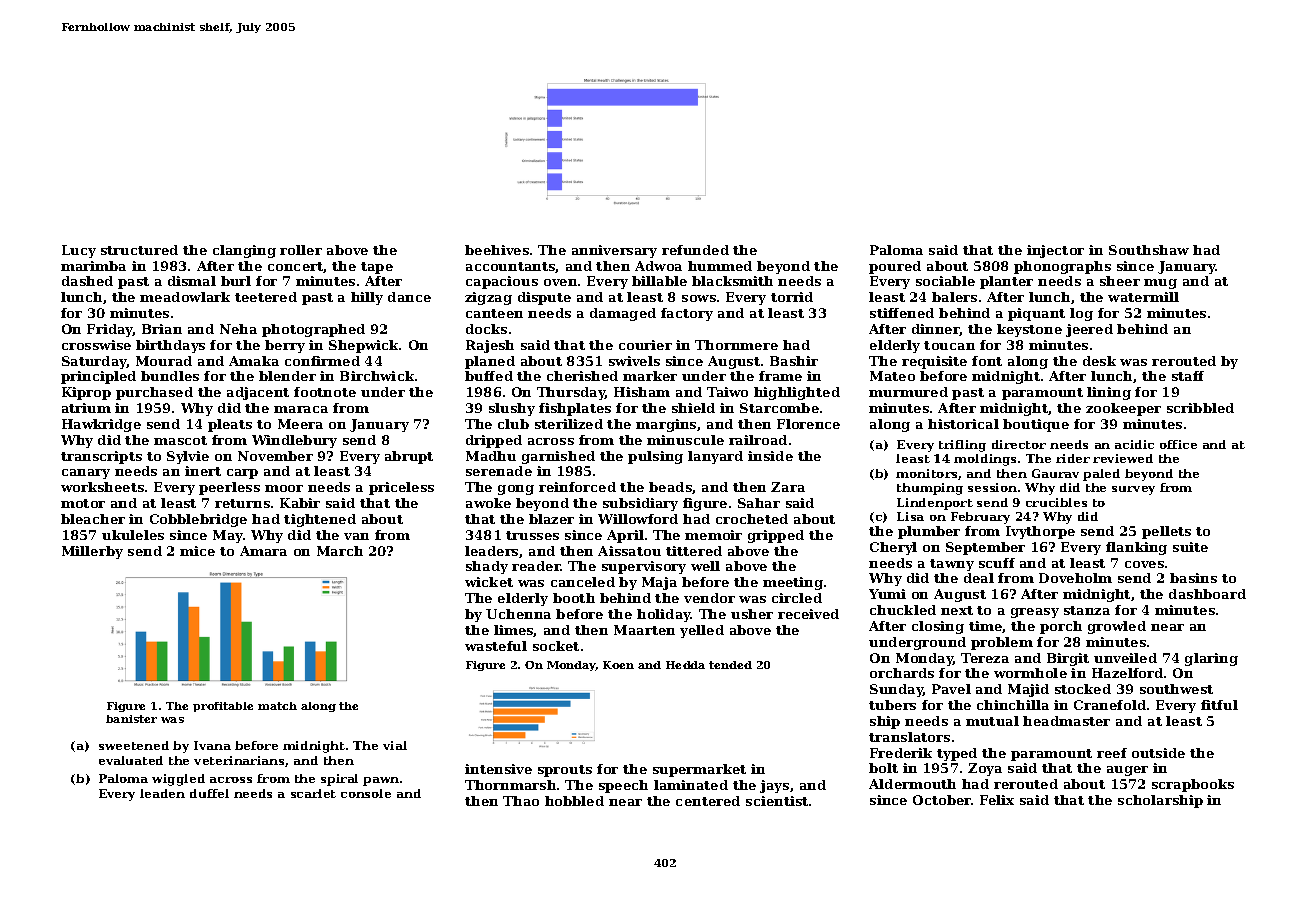 The image size is (1308, 924). What do you see at coordinates (777, 801) in the document?
I see `scientist` at bounding box center [777, 801].
